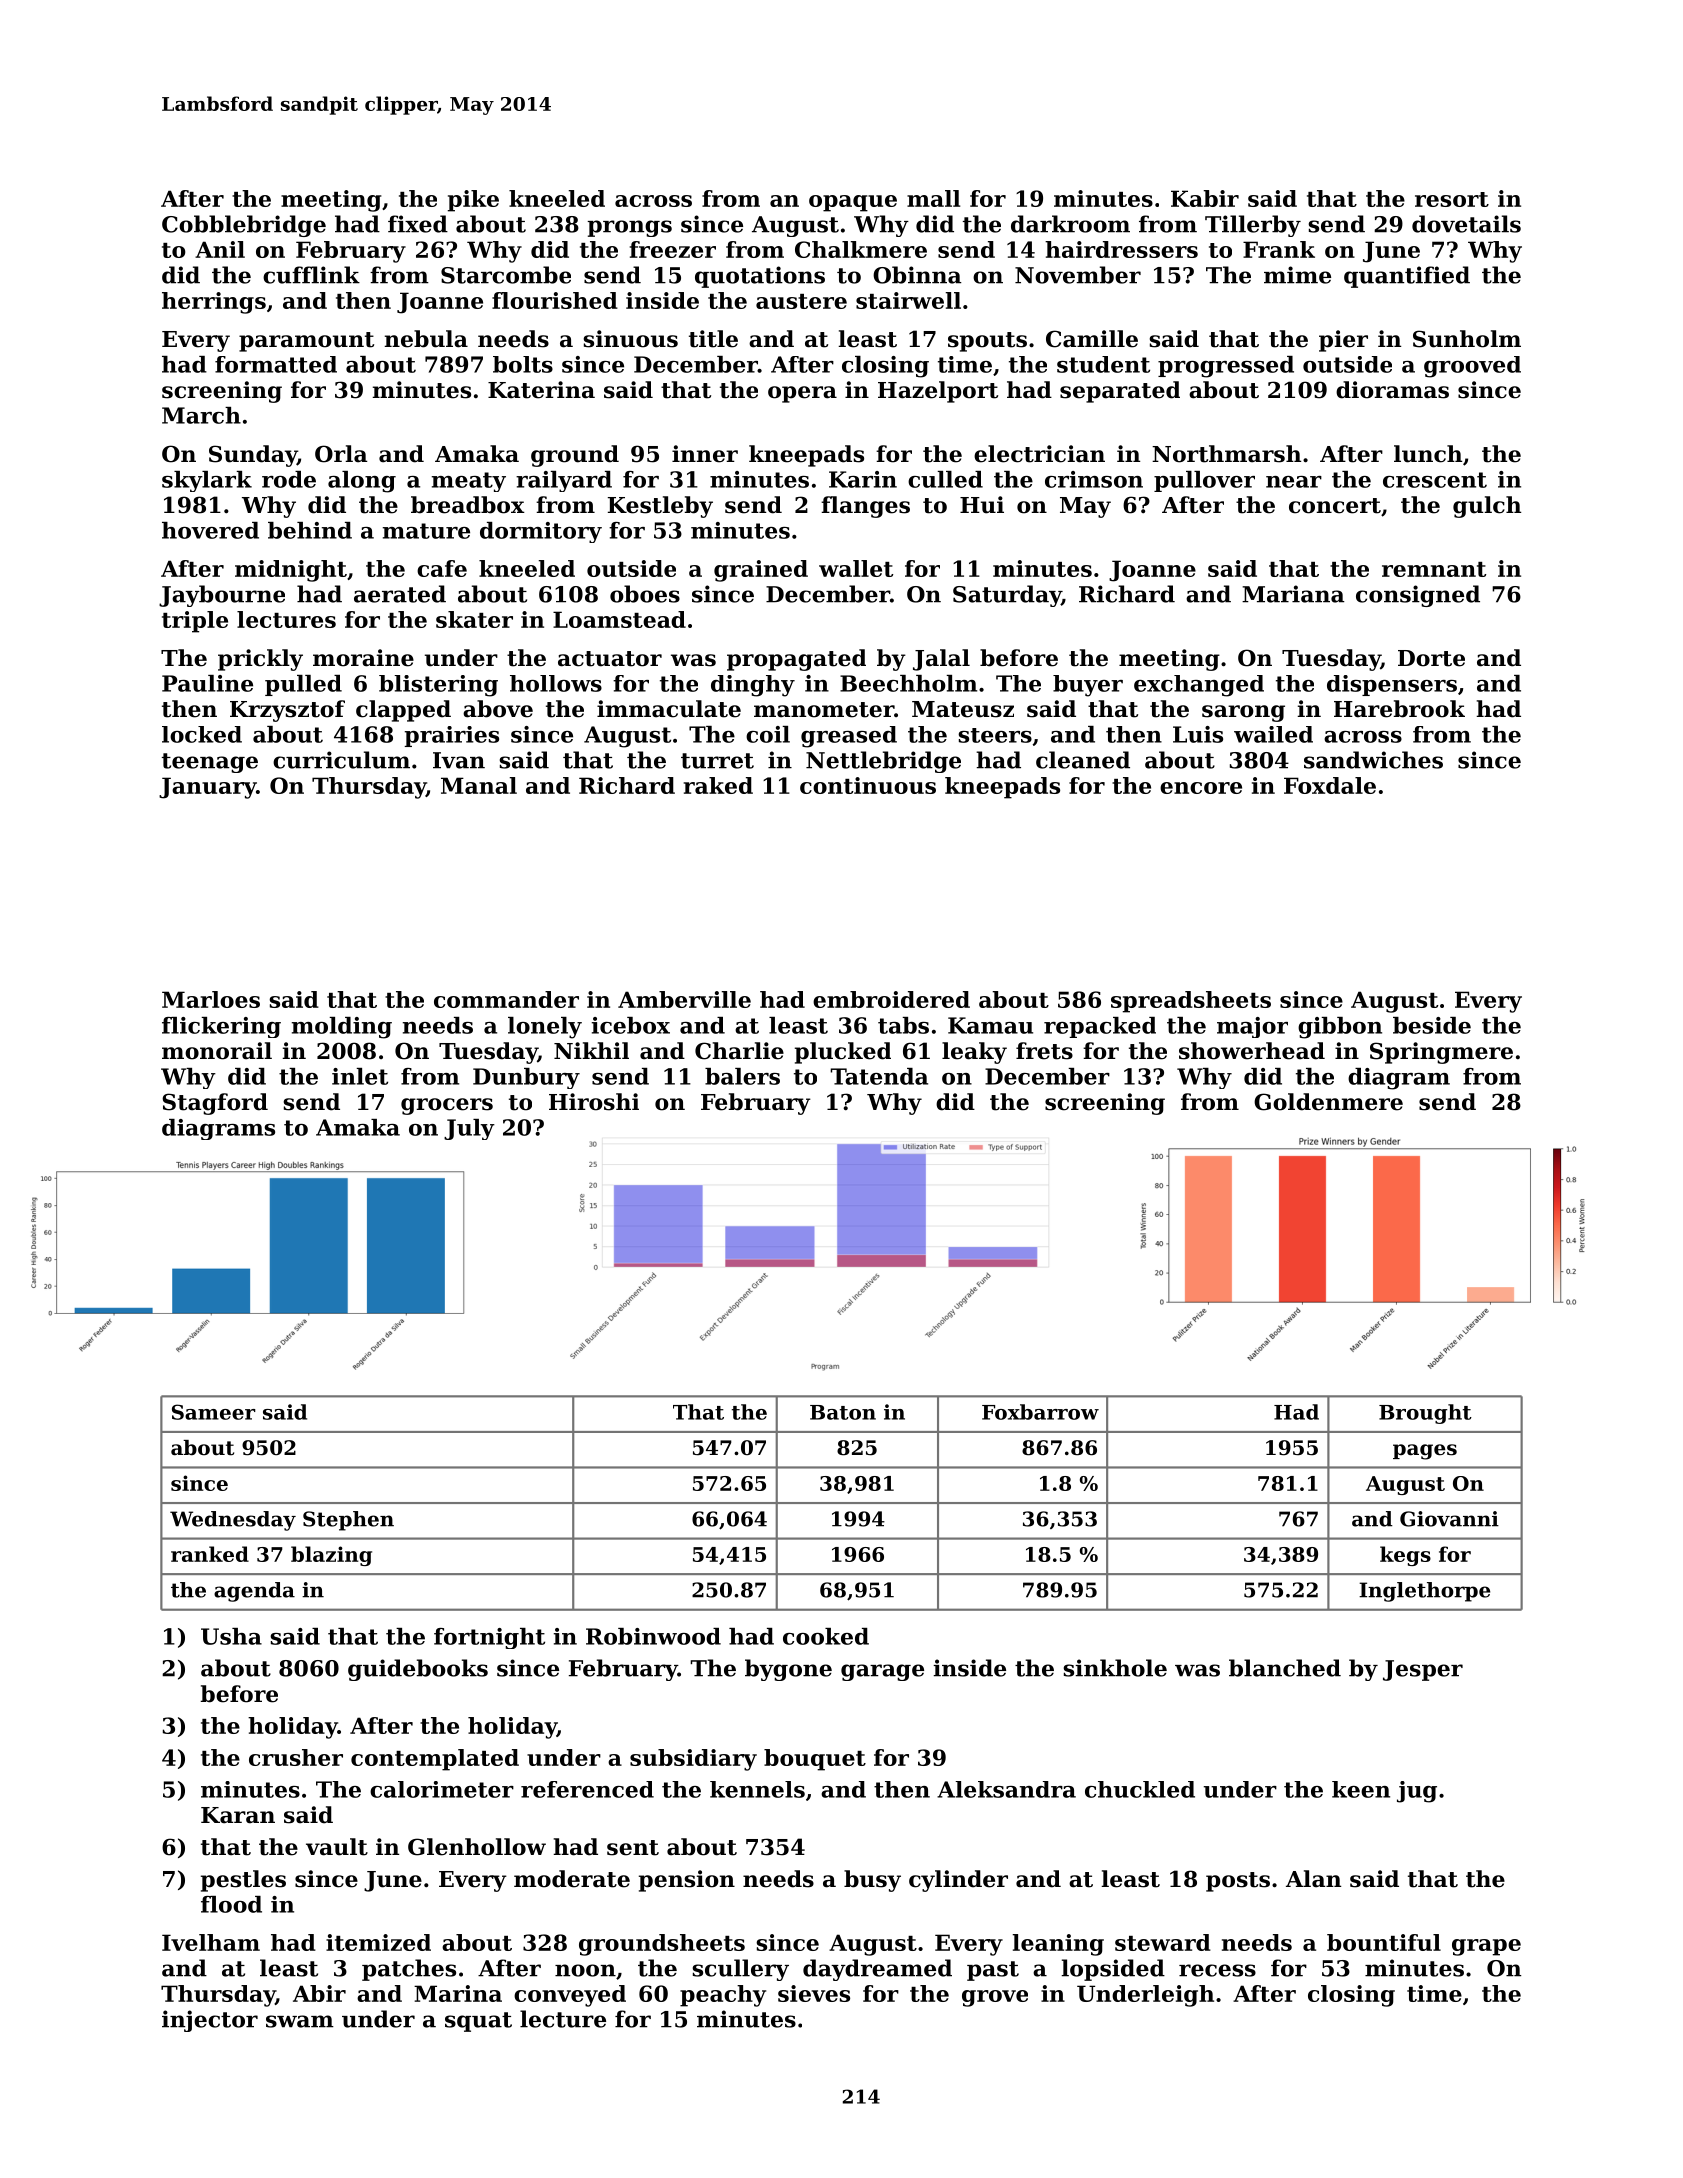 Image resolution: width=1683 pixels, height=2178 pixels. Describe the element at coordinates (215, 1104) in the document. I see `Stagford` at that location.
